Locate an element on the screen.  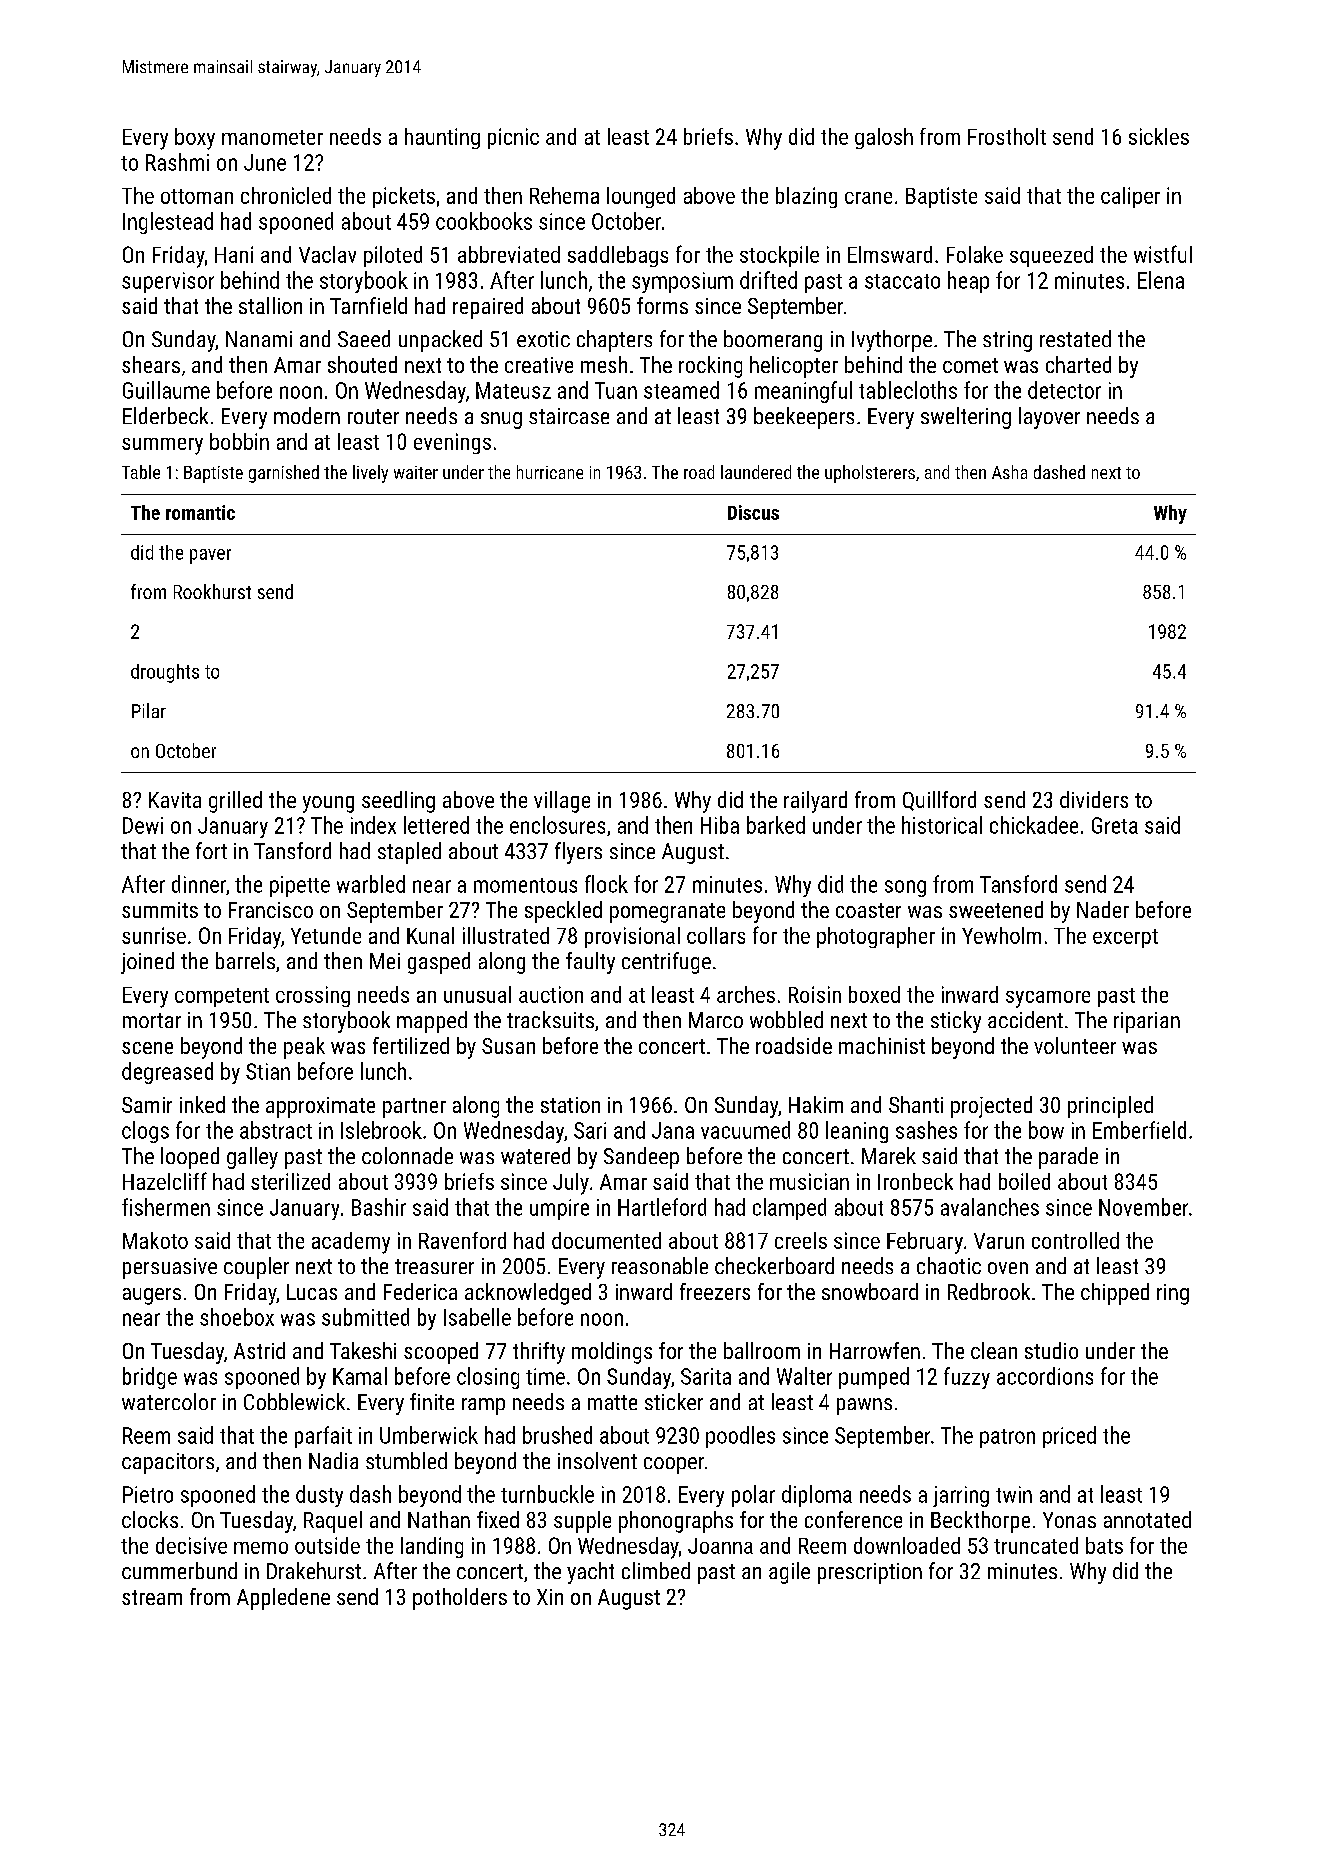
Rookhurst is located at coordinates (212, 591).
